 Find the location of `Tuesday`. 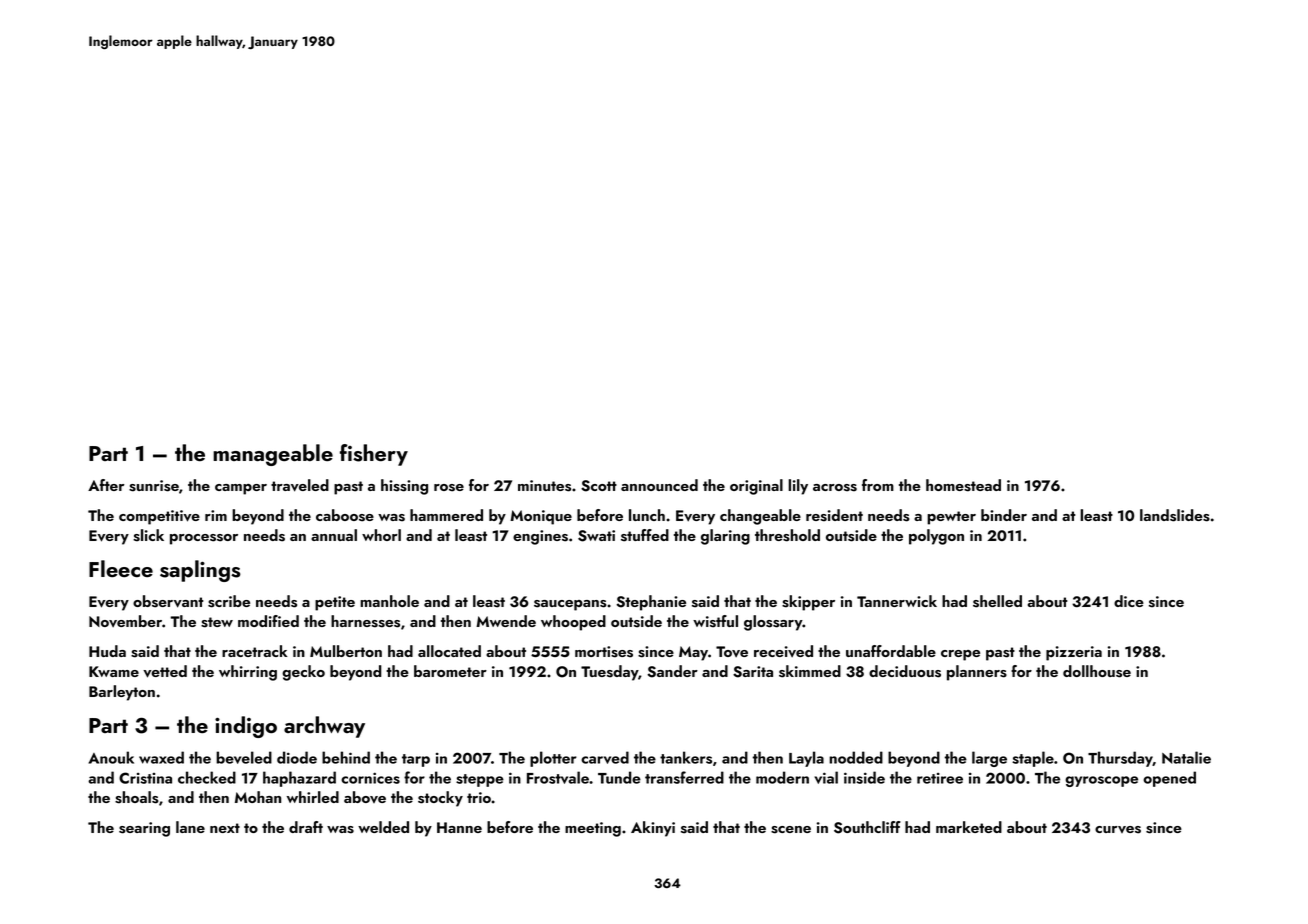

Tuesday is located at coordinates (609, 673).
